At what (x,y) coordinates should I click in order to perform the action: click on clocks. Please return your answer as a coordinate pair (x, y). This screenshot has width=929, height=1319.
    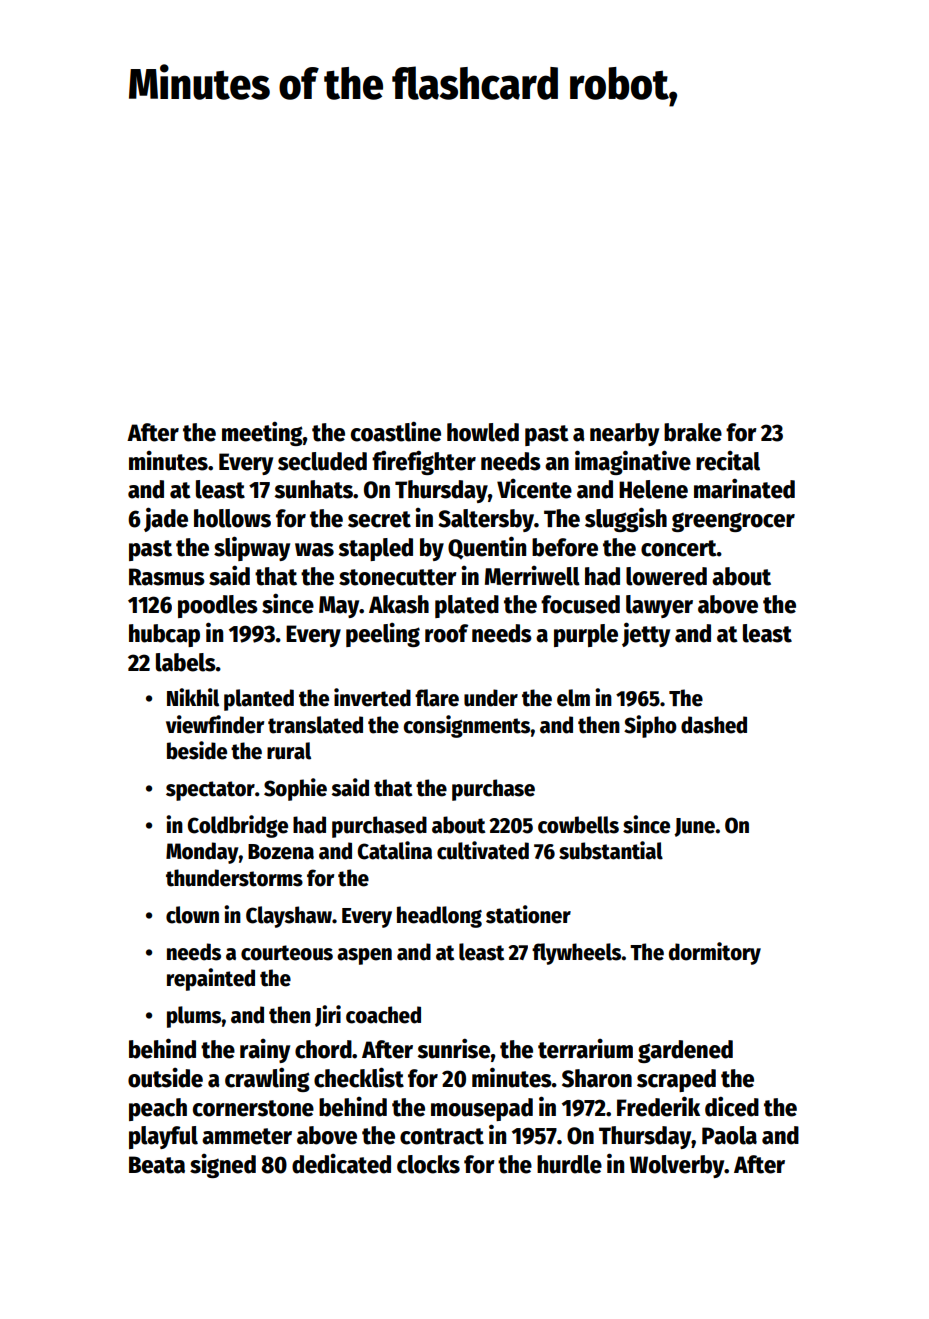
    Looking at the image, I should click on (428, 1164).
